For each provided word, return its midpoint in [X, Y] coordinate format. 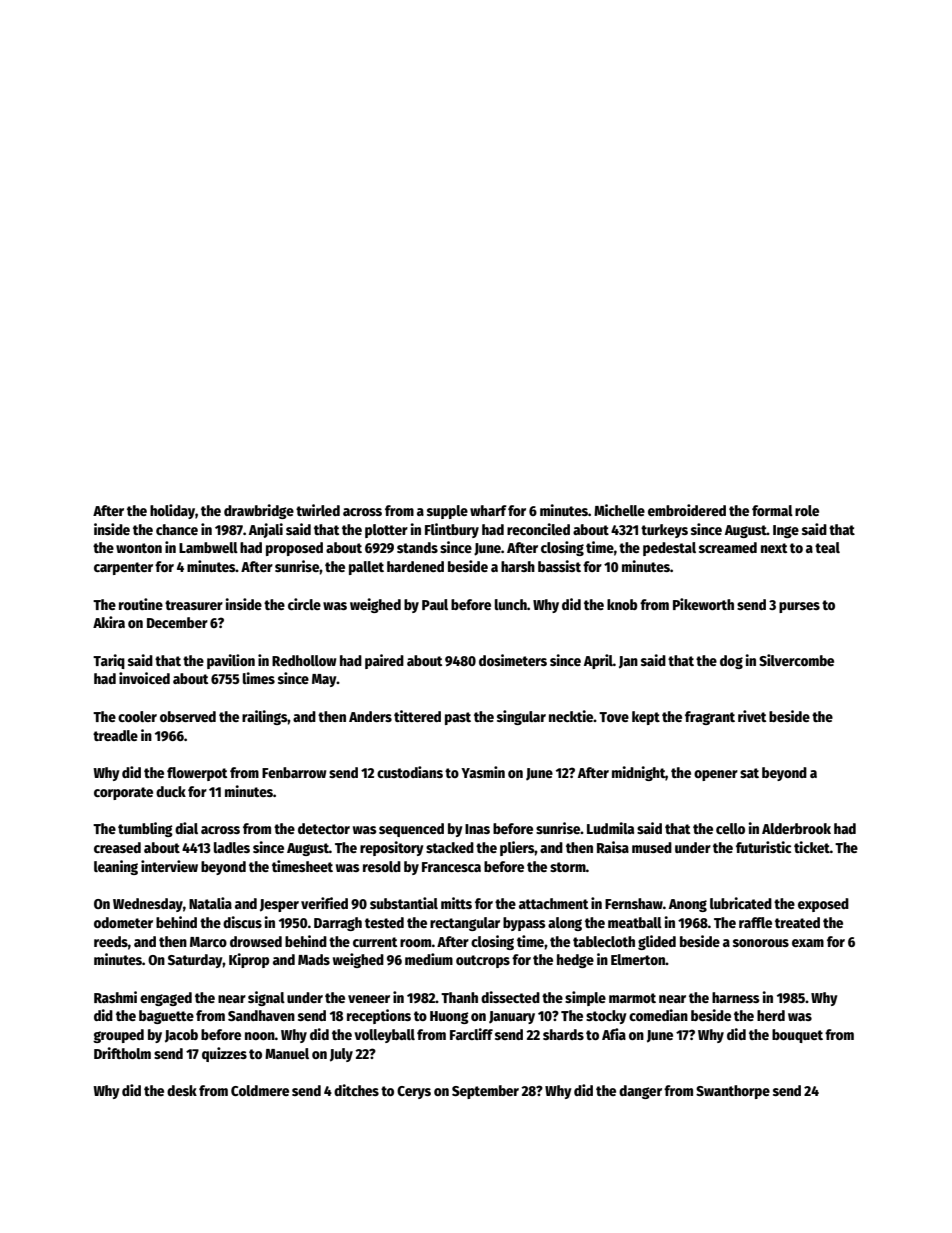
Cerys [414, 1092]
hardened [415, 566]
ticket [812, 847]
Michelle [619, 510]
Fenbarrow [294, 772]
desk [182, 1090]
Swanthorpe [733, 1092]
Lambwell [208, 547]
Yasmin [483, 772]
